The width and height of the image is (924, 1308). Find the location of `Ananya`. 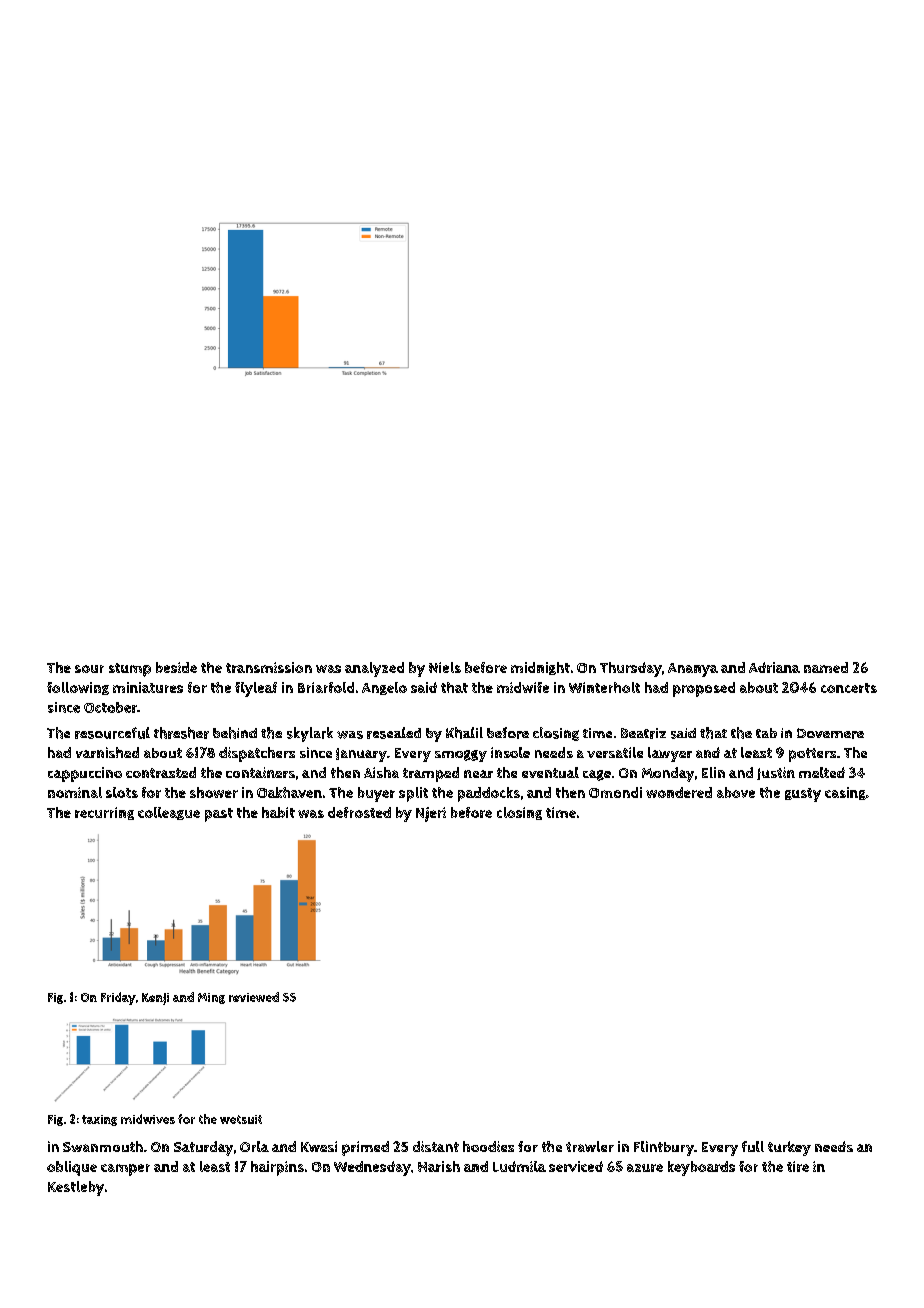

Ananya is located at coordinates (693, 670).
